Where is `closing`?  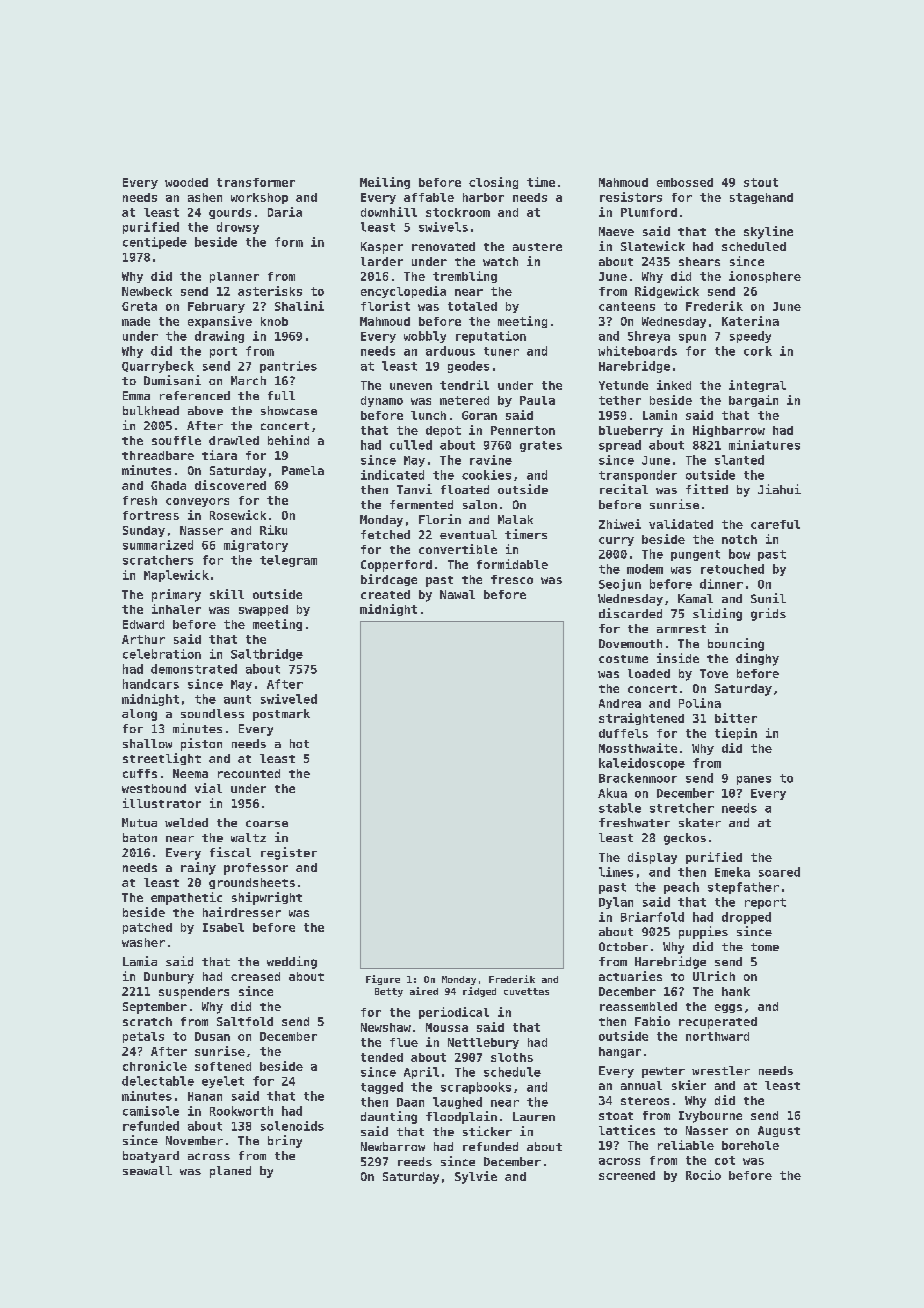
closing is located at coordinates (493, 183).
